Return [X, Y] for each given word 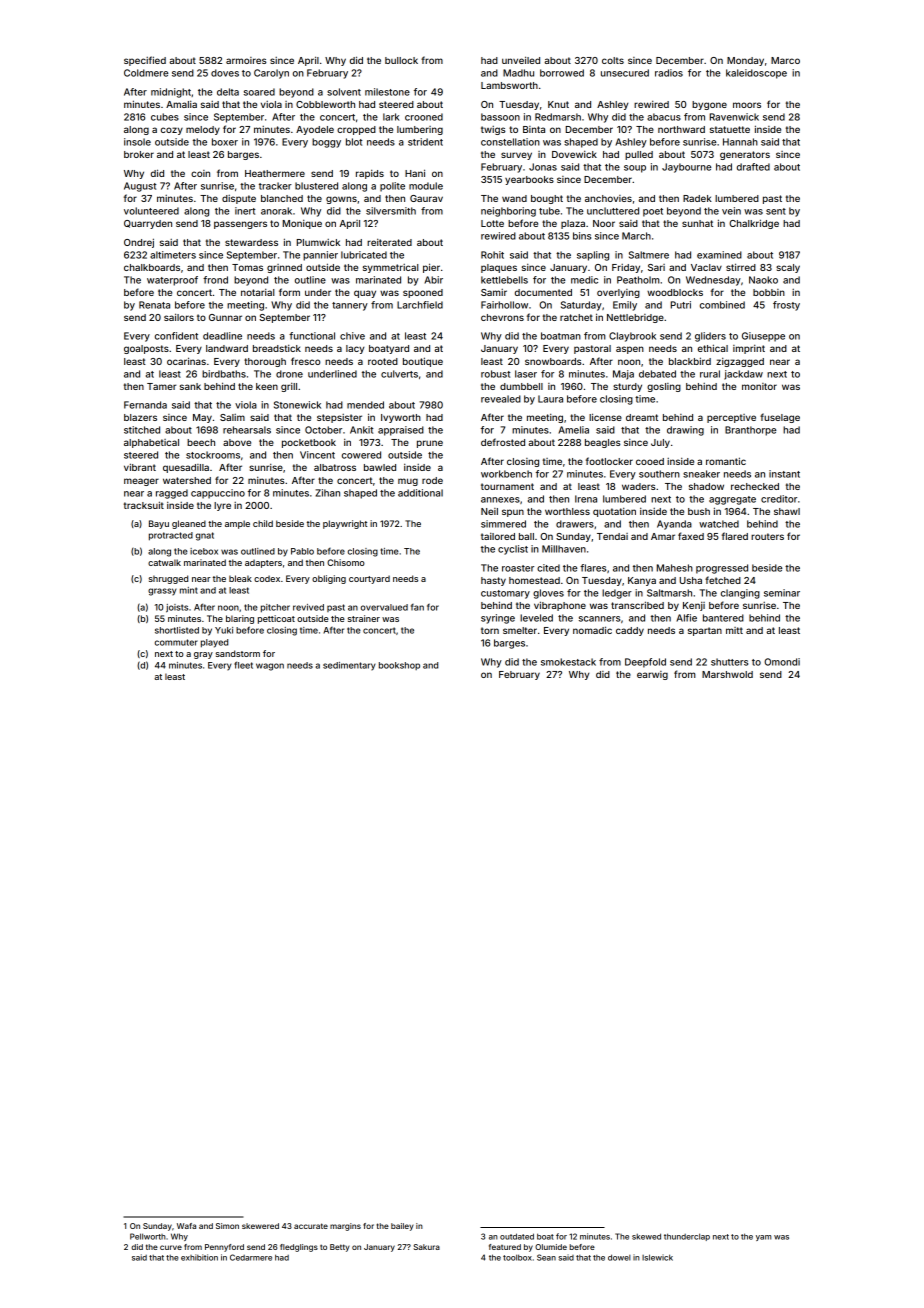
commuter [176, 642]
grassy [162, 592]
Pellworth [148, 1236]
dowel [619, 1257]
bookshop [399, 666]
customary [505, 594]
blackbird [690, 361]
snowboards [553, 361]
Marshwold [727, 674]
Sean [546, 1257]
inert [245, 211]
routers [767, 536]
